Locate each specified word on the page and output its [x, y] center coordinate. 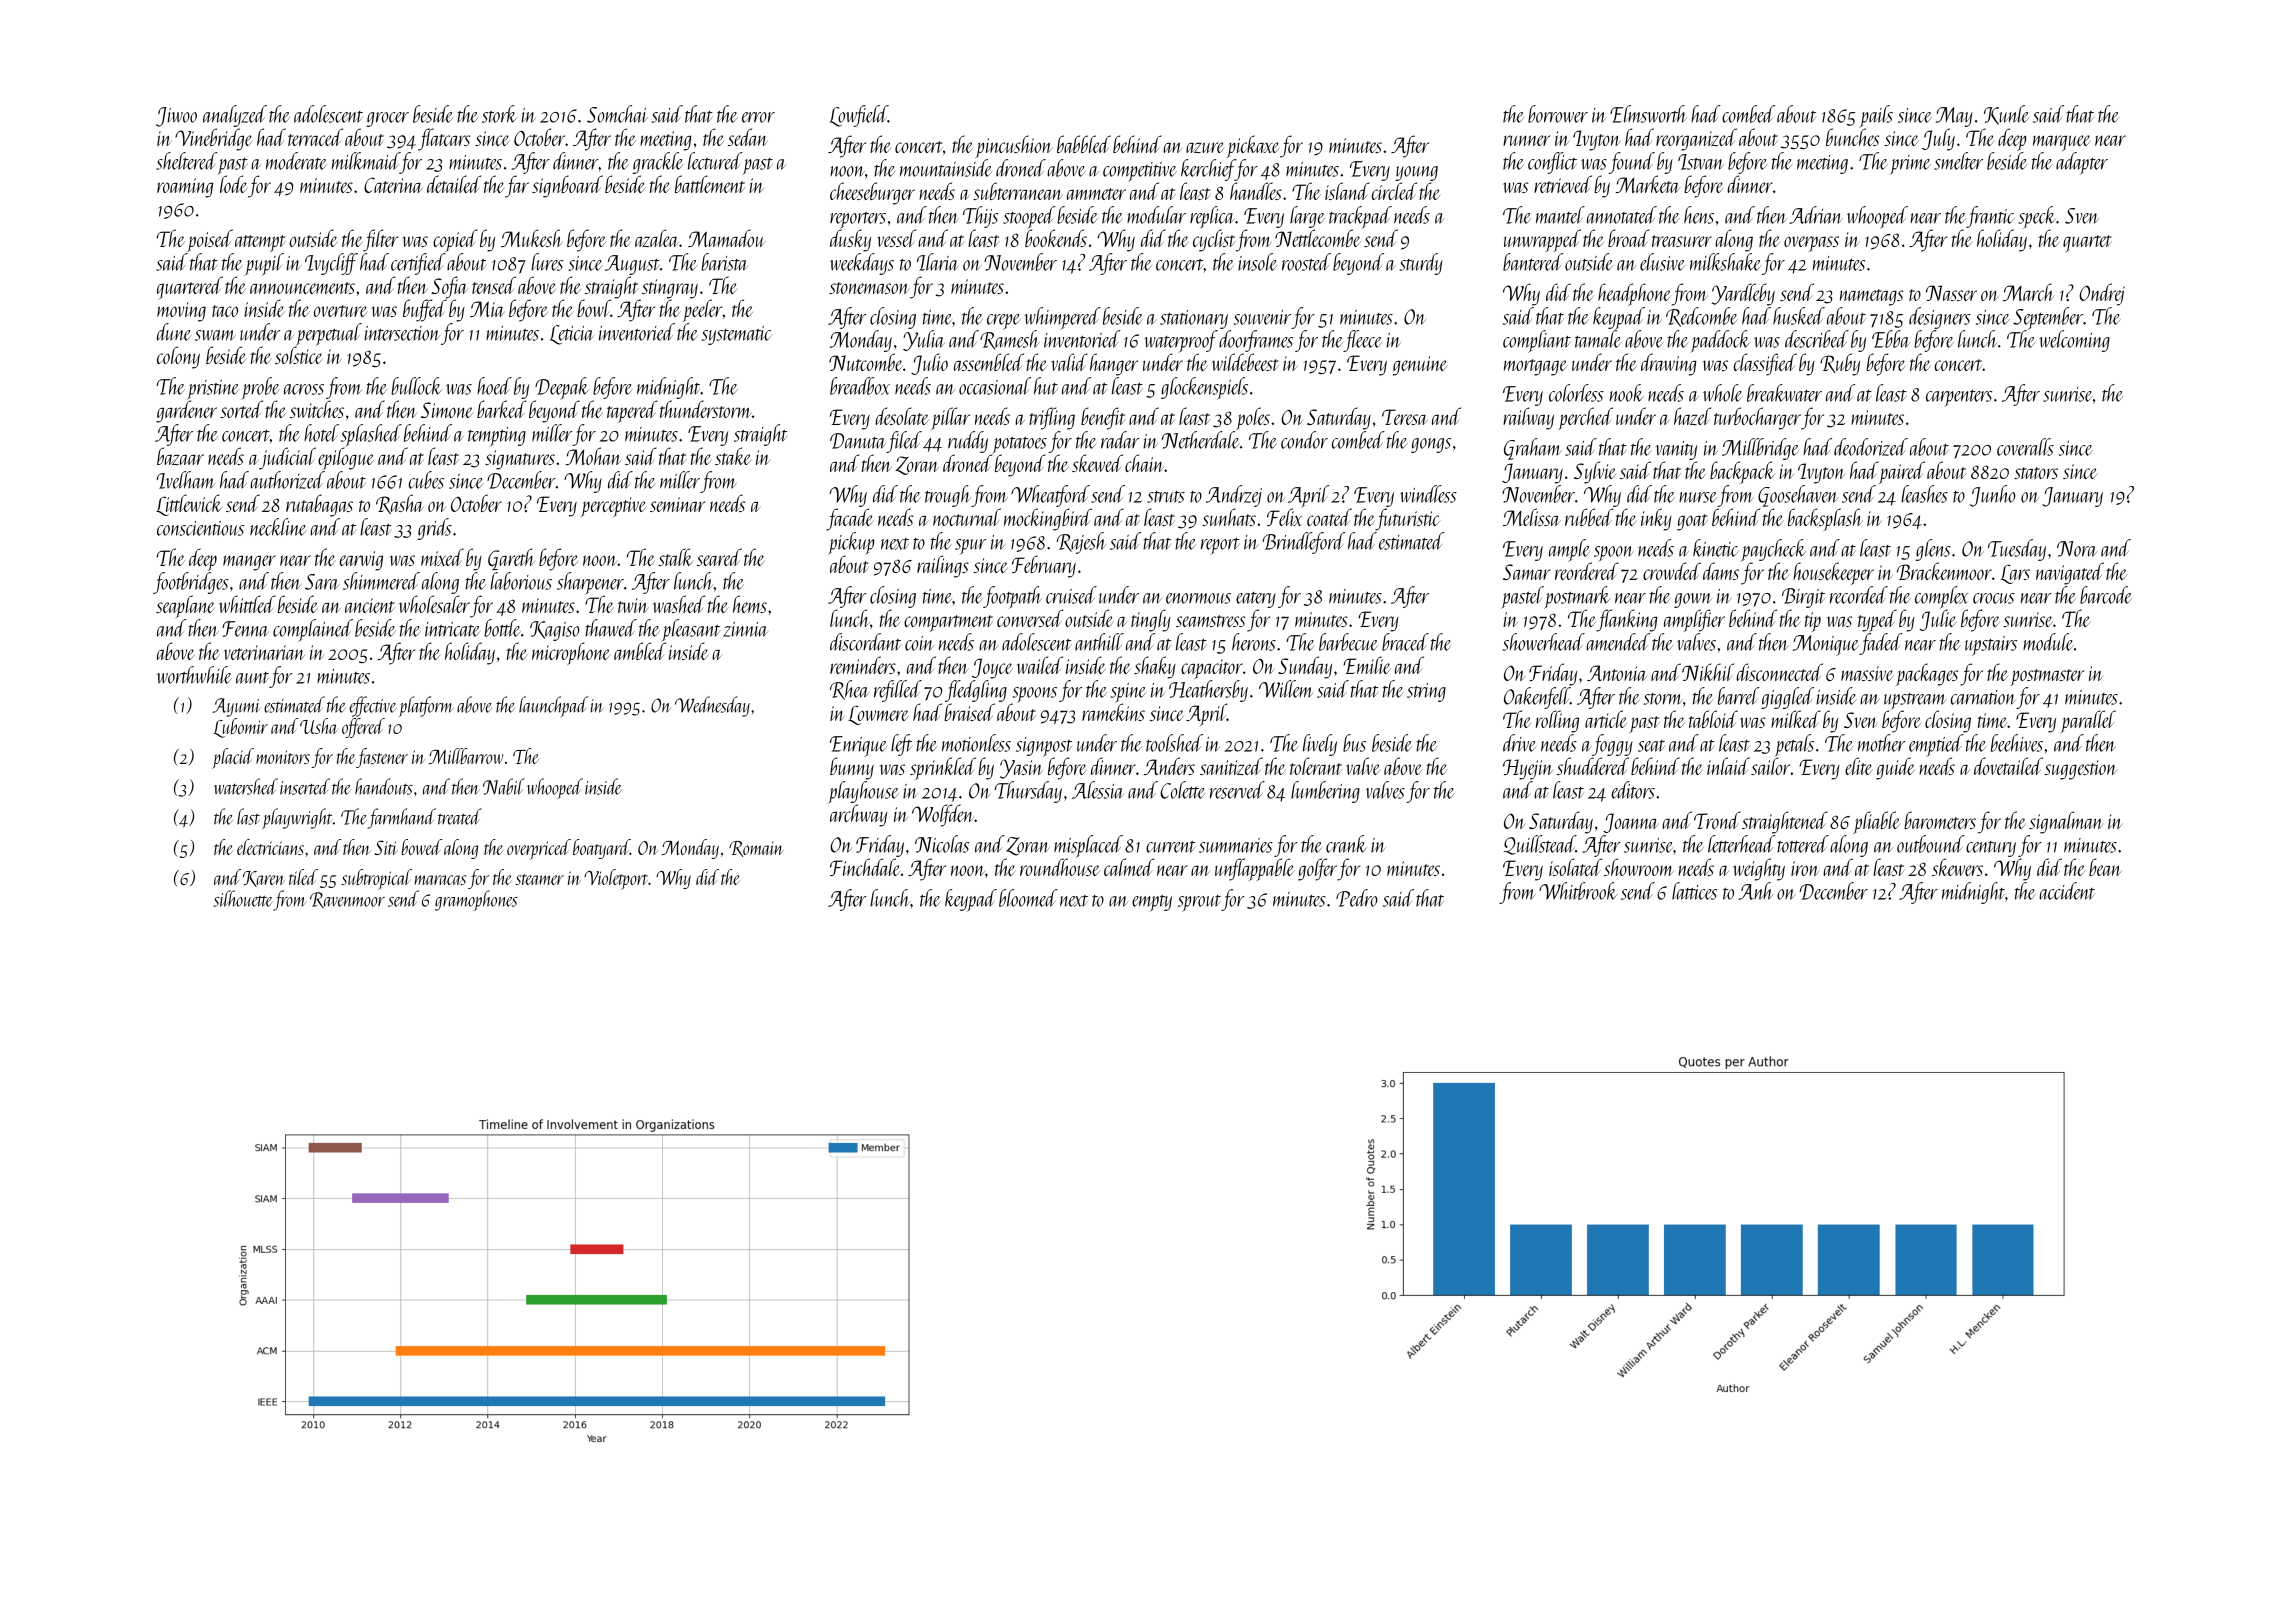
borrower [1558, 114]
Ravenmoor [347, 900]
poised [210, 240]
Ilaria [938, 262]
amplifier [1694, 620]
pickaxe [1253, 146]
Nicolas [942, 844]
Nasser [1951, 293]
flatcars [444, 139]
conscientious [200, 528]
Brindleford [1304, 543]
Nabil [504, 786]
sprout [1199, 903]
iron [1805, 868]
